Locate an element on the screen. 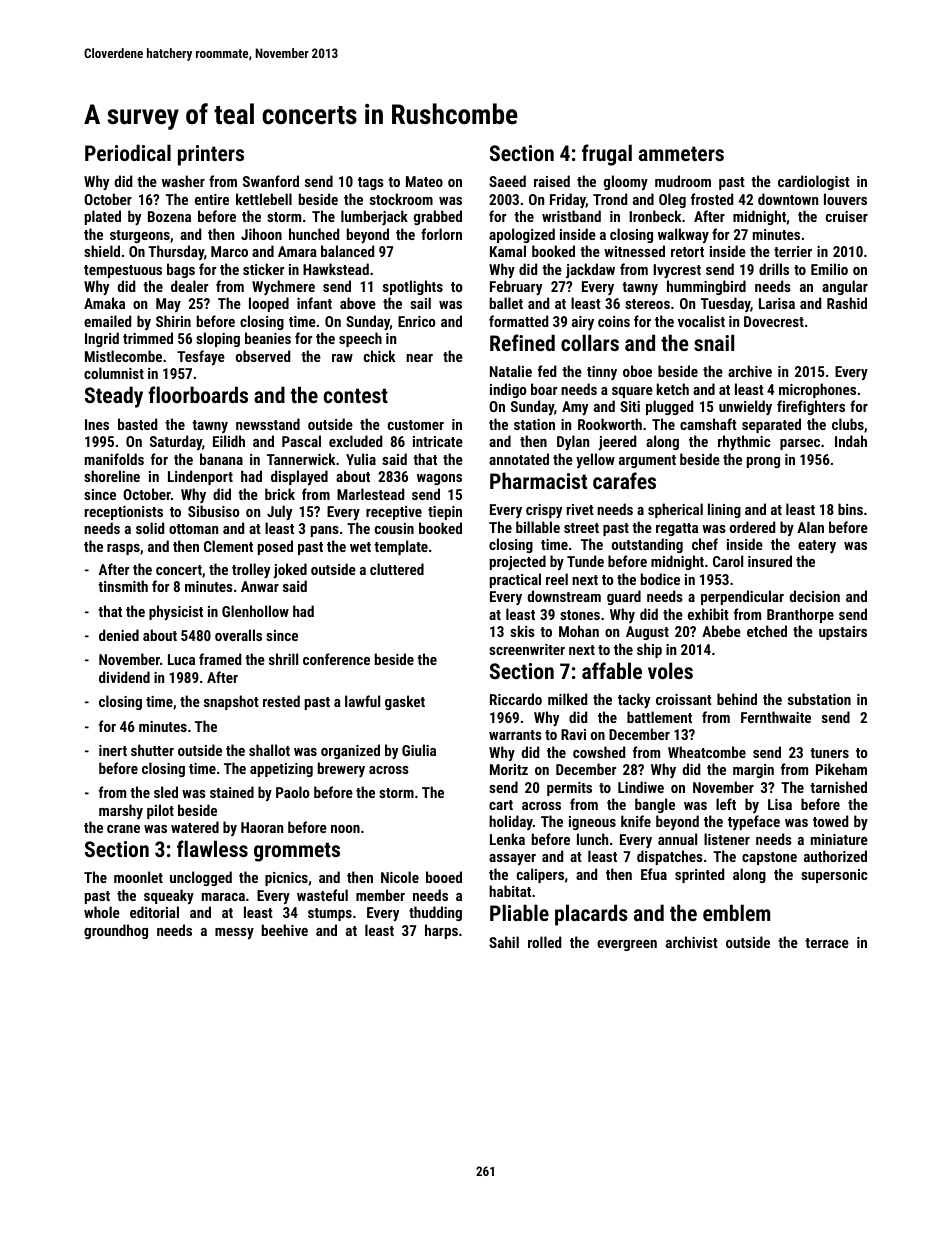 The height and width of the screenshot is (1233, 952). Periodical is located at coordinates (128, 152).
